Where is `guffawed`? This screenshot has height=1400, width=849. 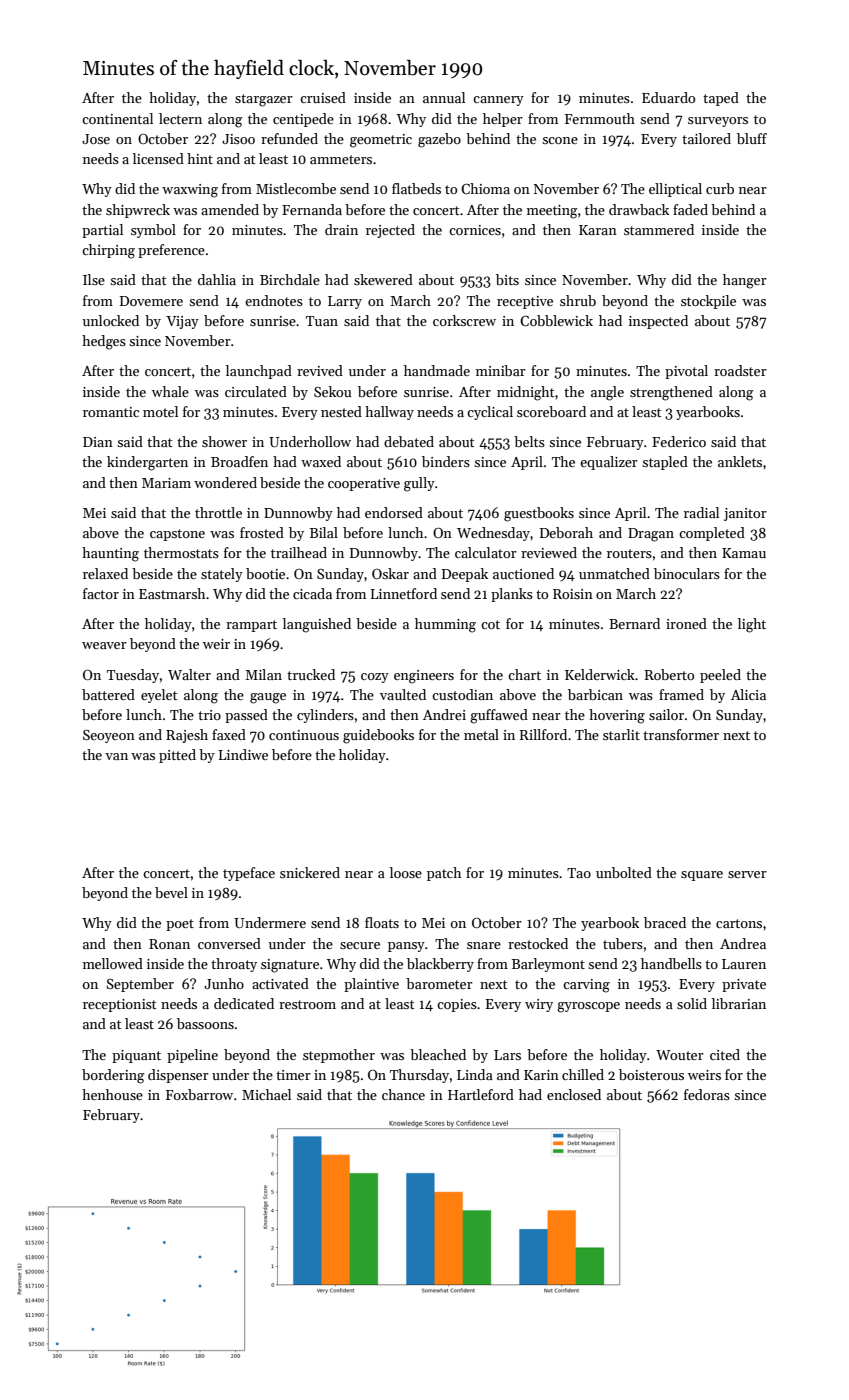
guffawed is located at coordinates (499, 716).
